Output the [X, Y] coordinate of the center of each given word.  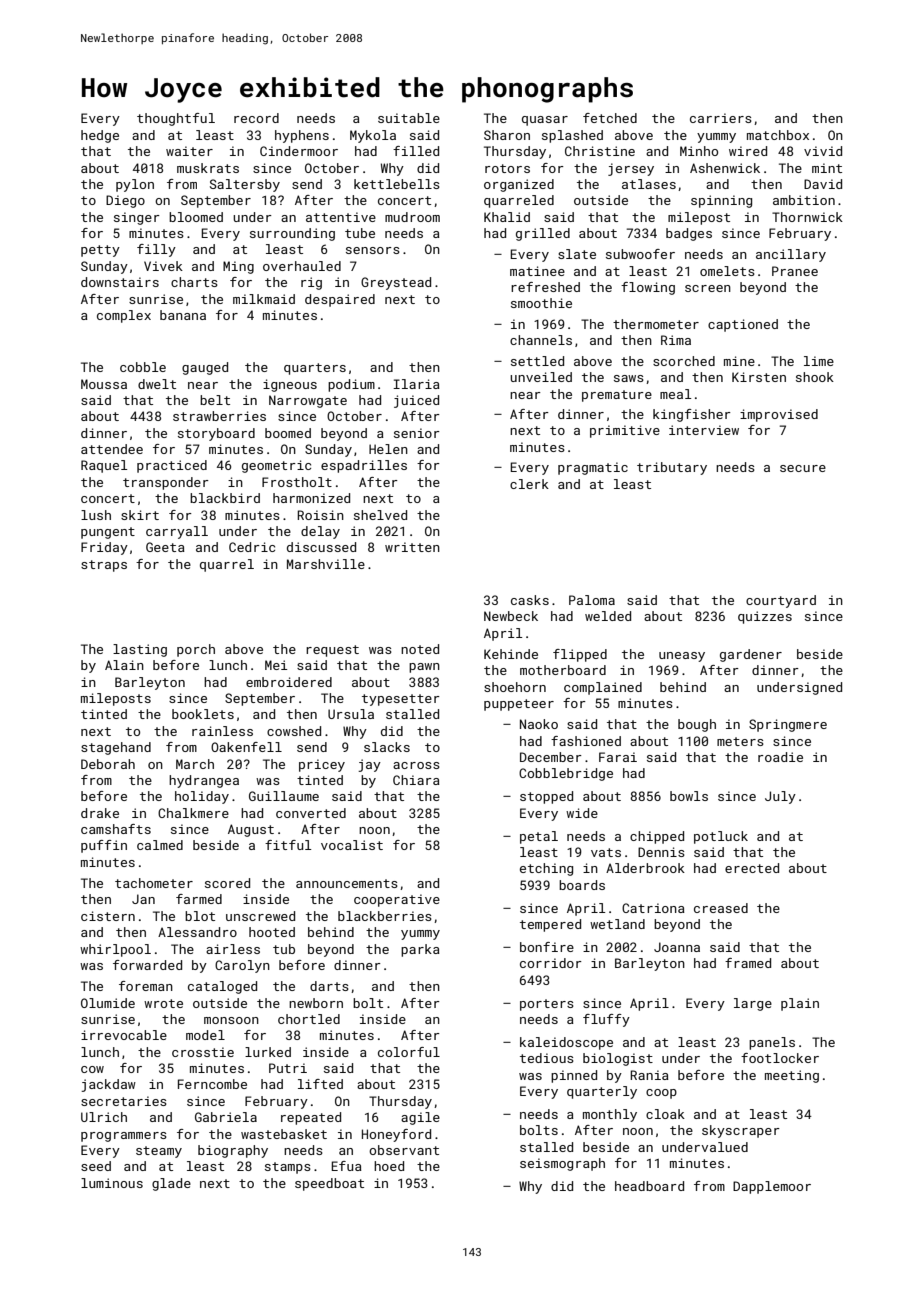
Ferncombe [212, 1084]
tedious [547, 1058]
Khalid [507, 217]
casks [530, 600]
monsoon [231, 1020]
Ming [238, 267]
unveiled [541, 377]
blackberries [385, 916]
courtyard [781, 601]
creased [721, 908]
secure [803, 468]
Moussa [104, 384]
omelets [727, 271]
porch [196, 650]
